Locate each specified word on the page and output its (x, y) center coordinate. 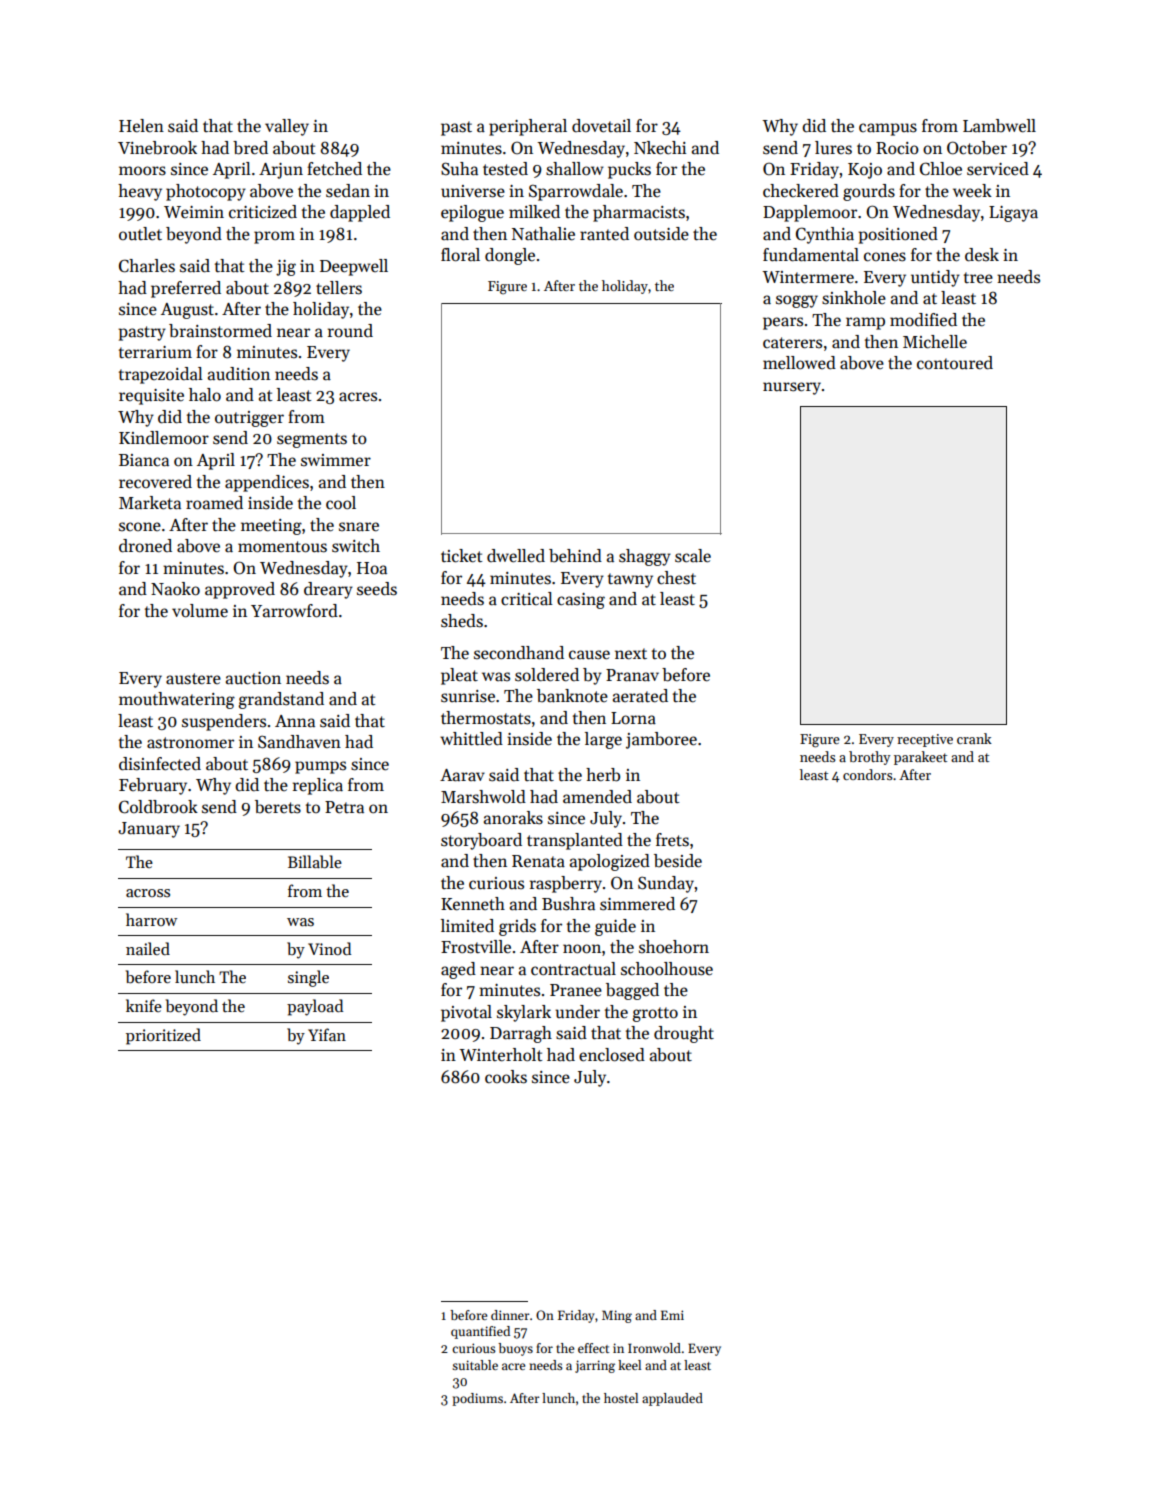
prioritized (163, 1036)
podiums (477, 1399)
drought (684, 1034)
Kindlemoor (164, 438)
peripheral (528, 127)
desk (982, 255)
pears (783, 323)
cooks (506, 1077)
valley (287, 127)
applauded (672, 1399)
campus (888, 129)
